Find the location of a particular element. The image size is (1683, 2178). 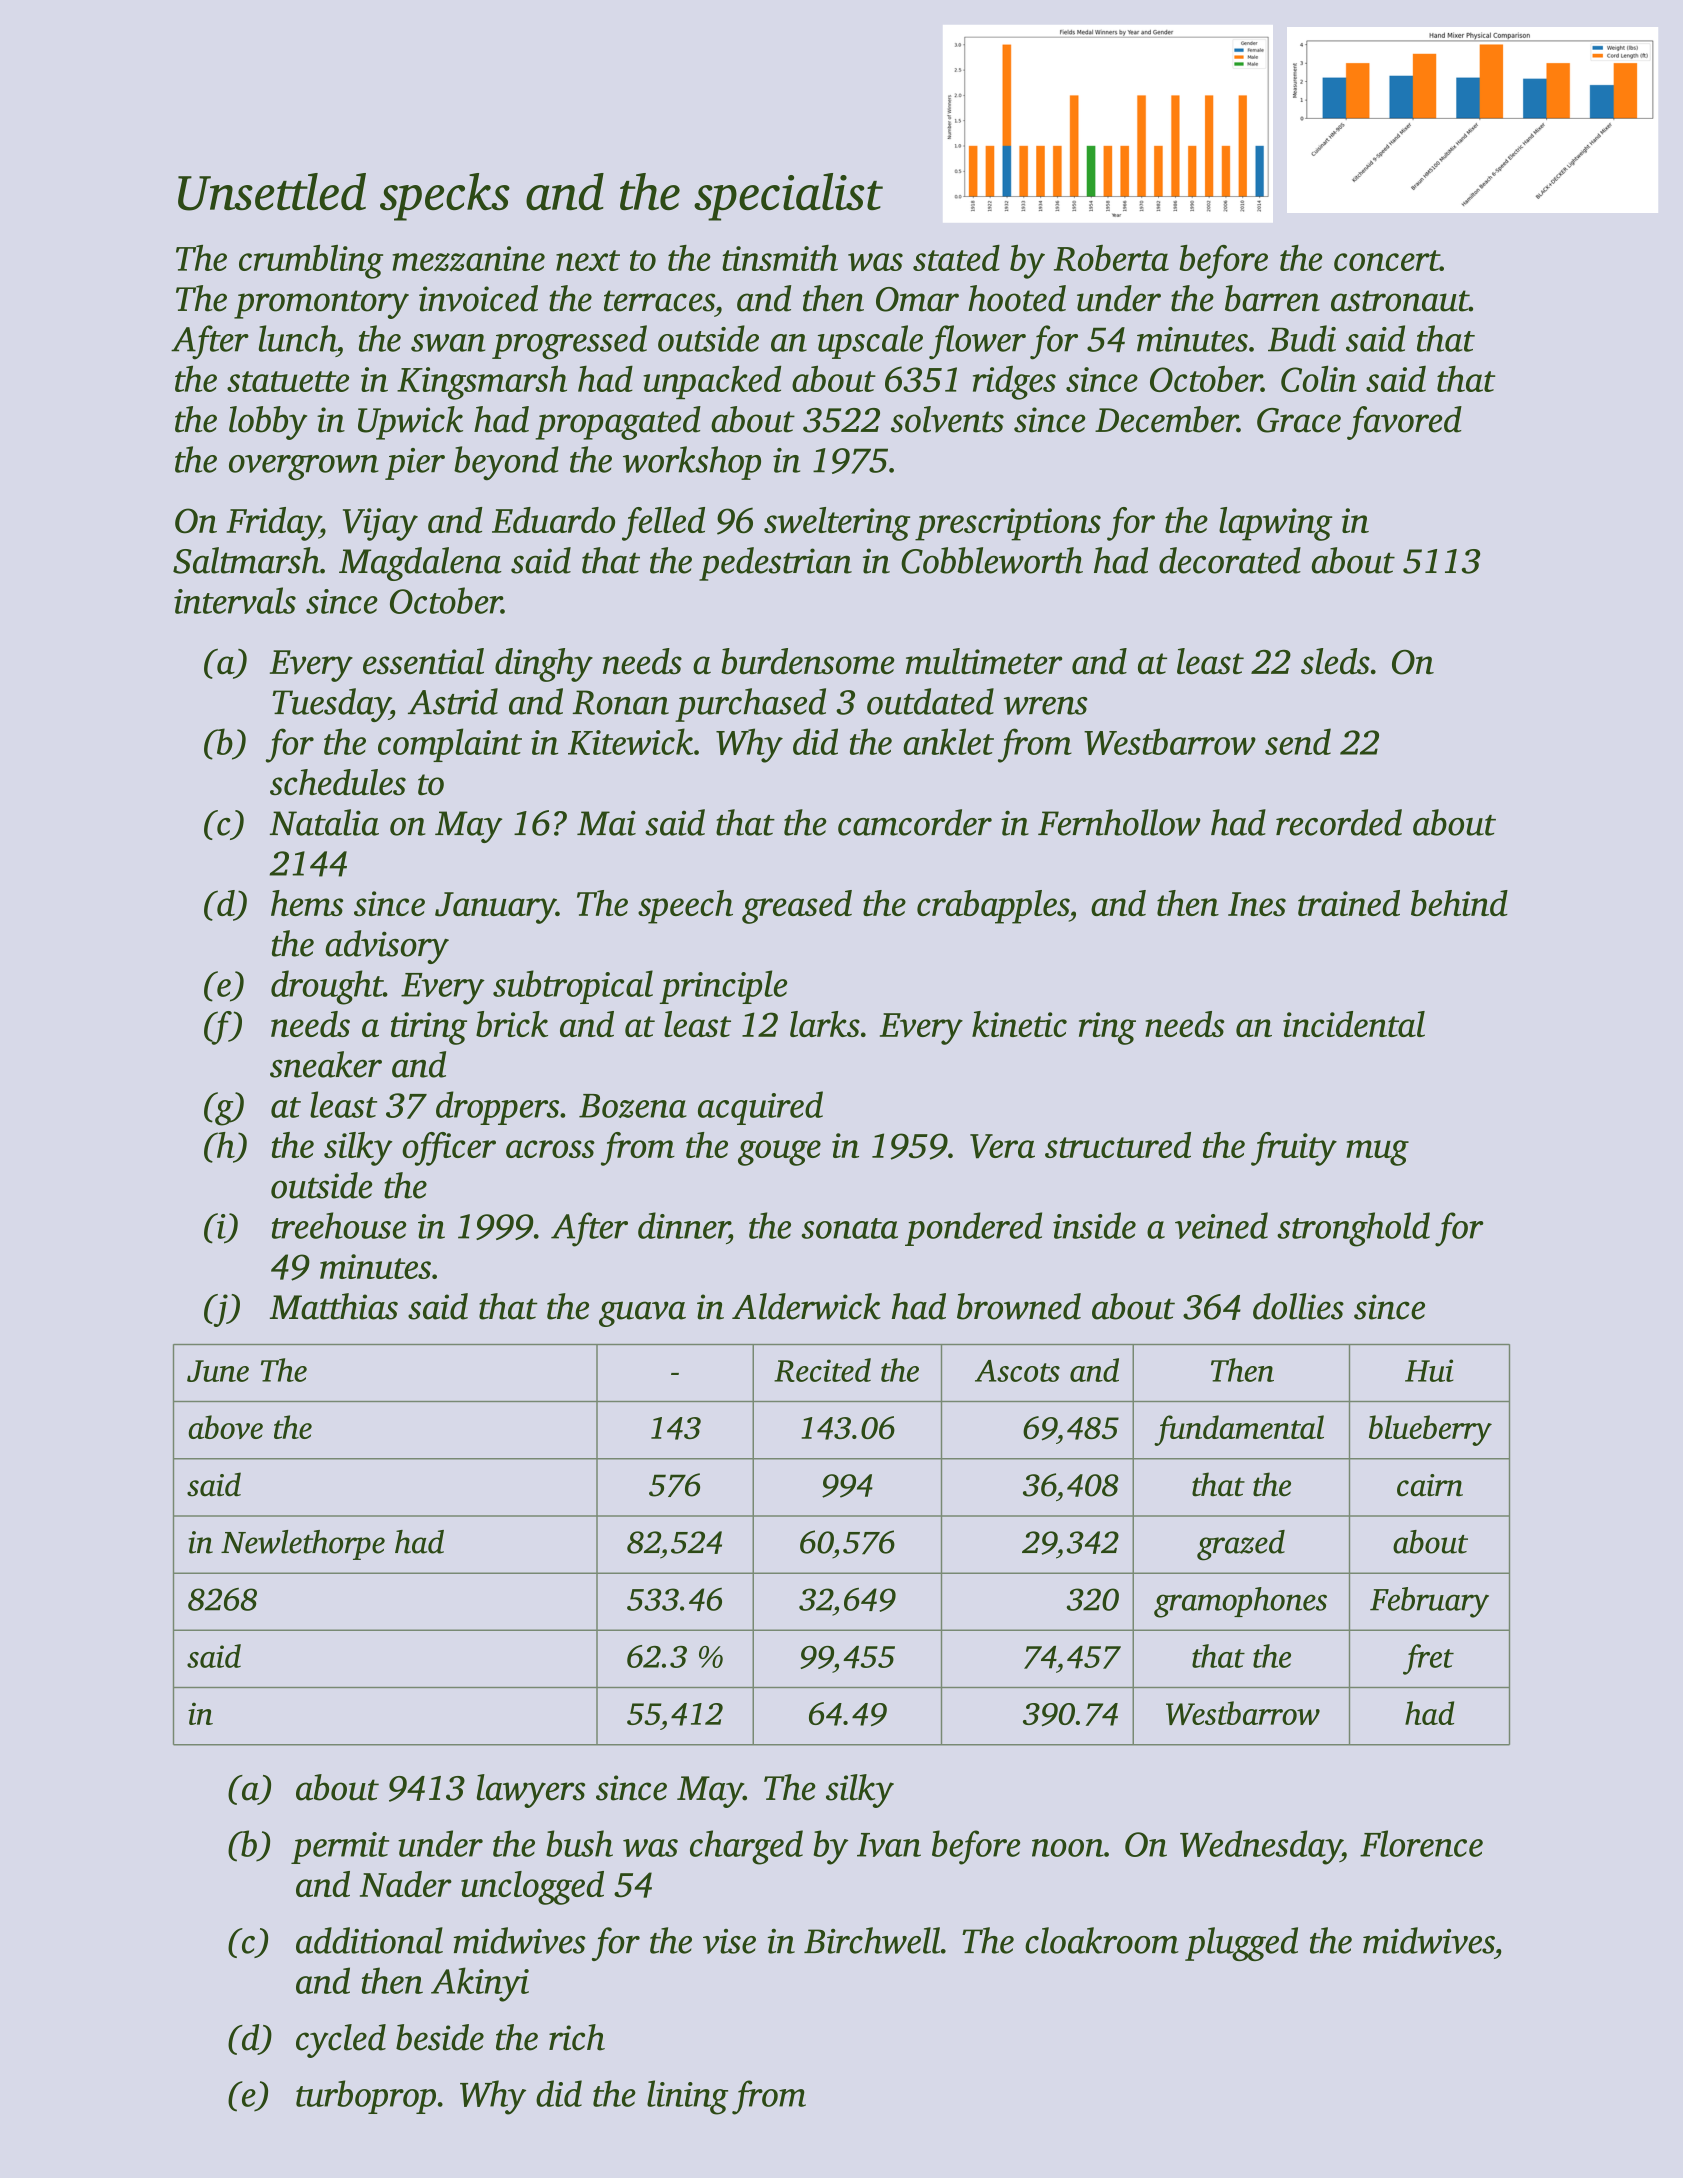

gramophones is located at coordinates (1240, 1602).
